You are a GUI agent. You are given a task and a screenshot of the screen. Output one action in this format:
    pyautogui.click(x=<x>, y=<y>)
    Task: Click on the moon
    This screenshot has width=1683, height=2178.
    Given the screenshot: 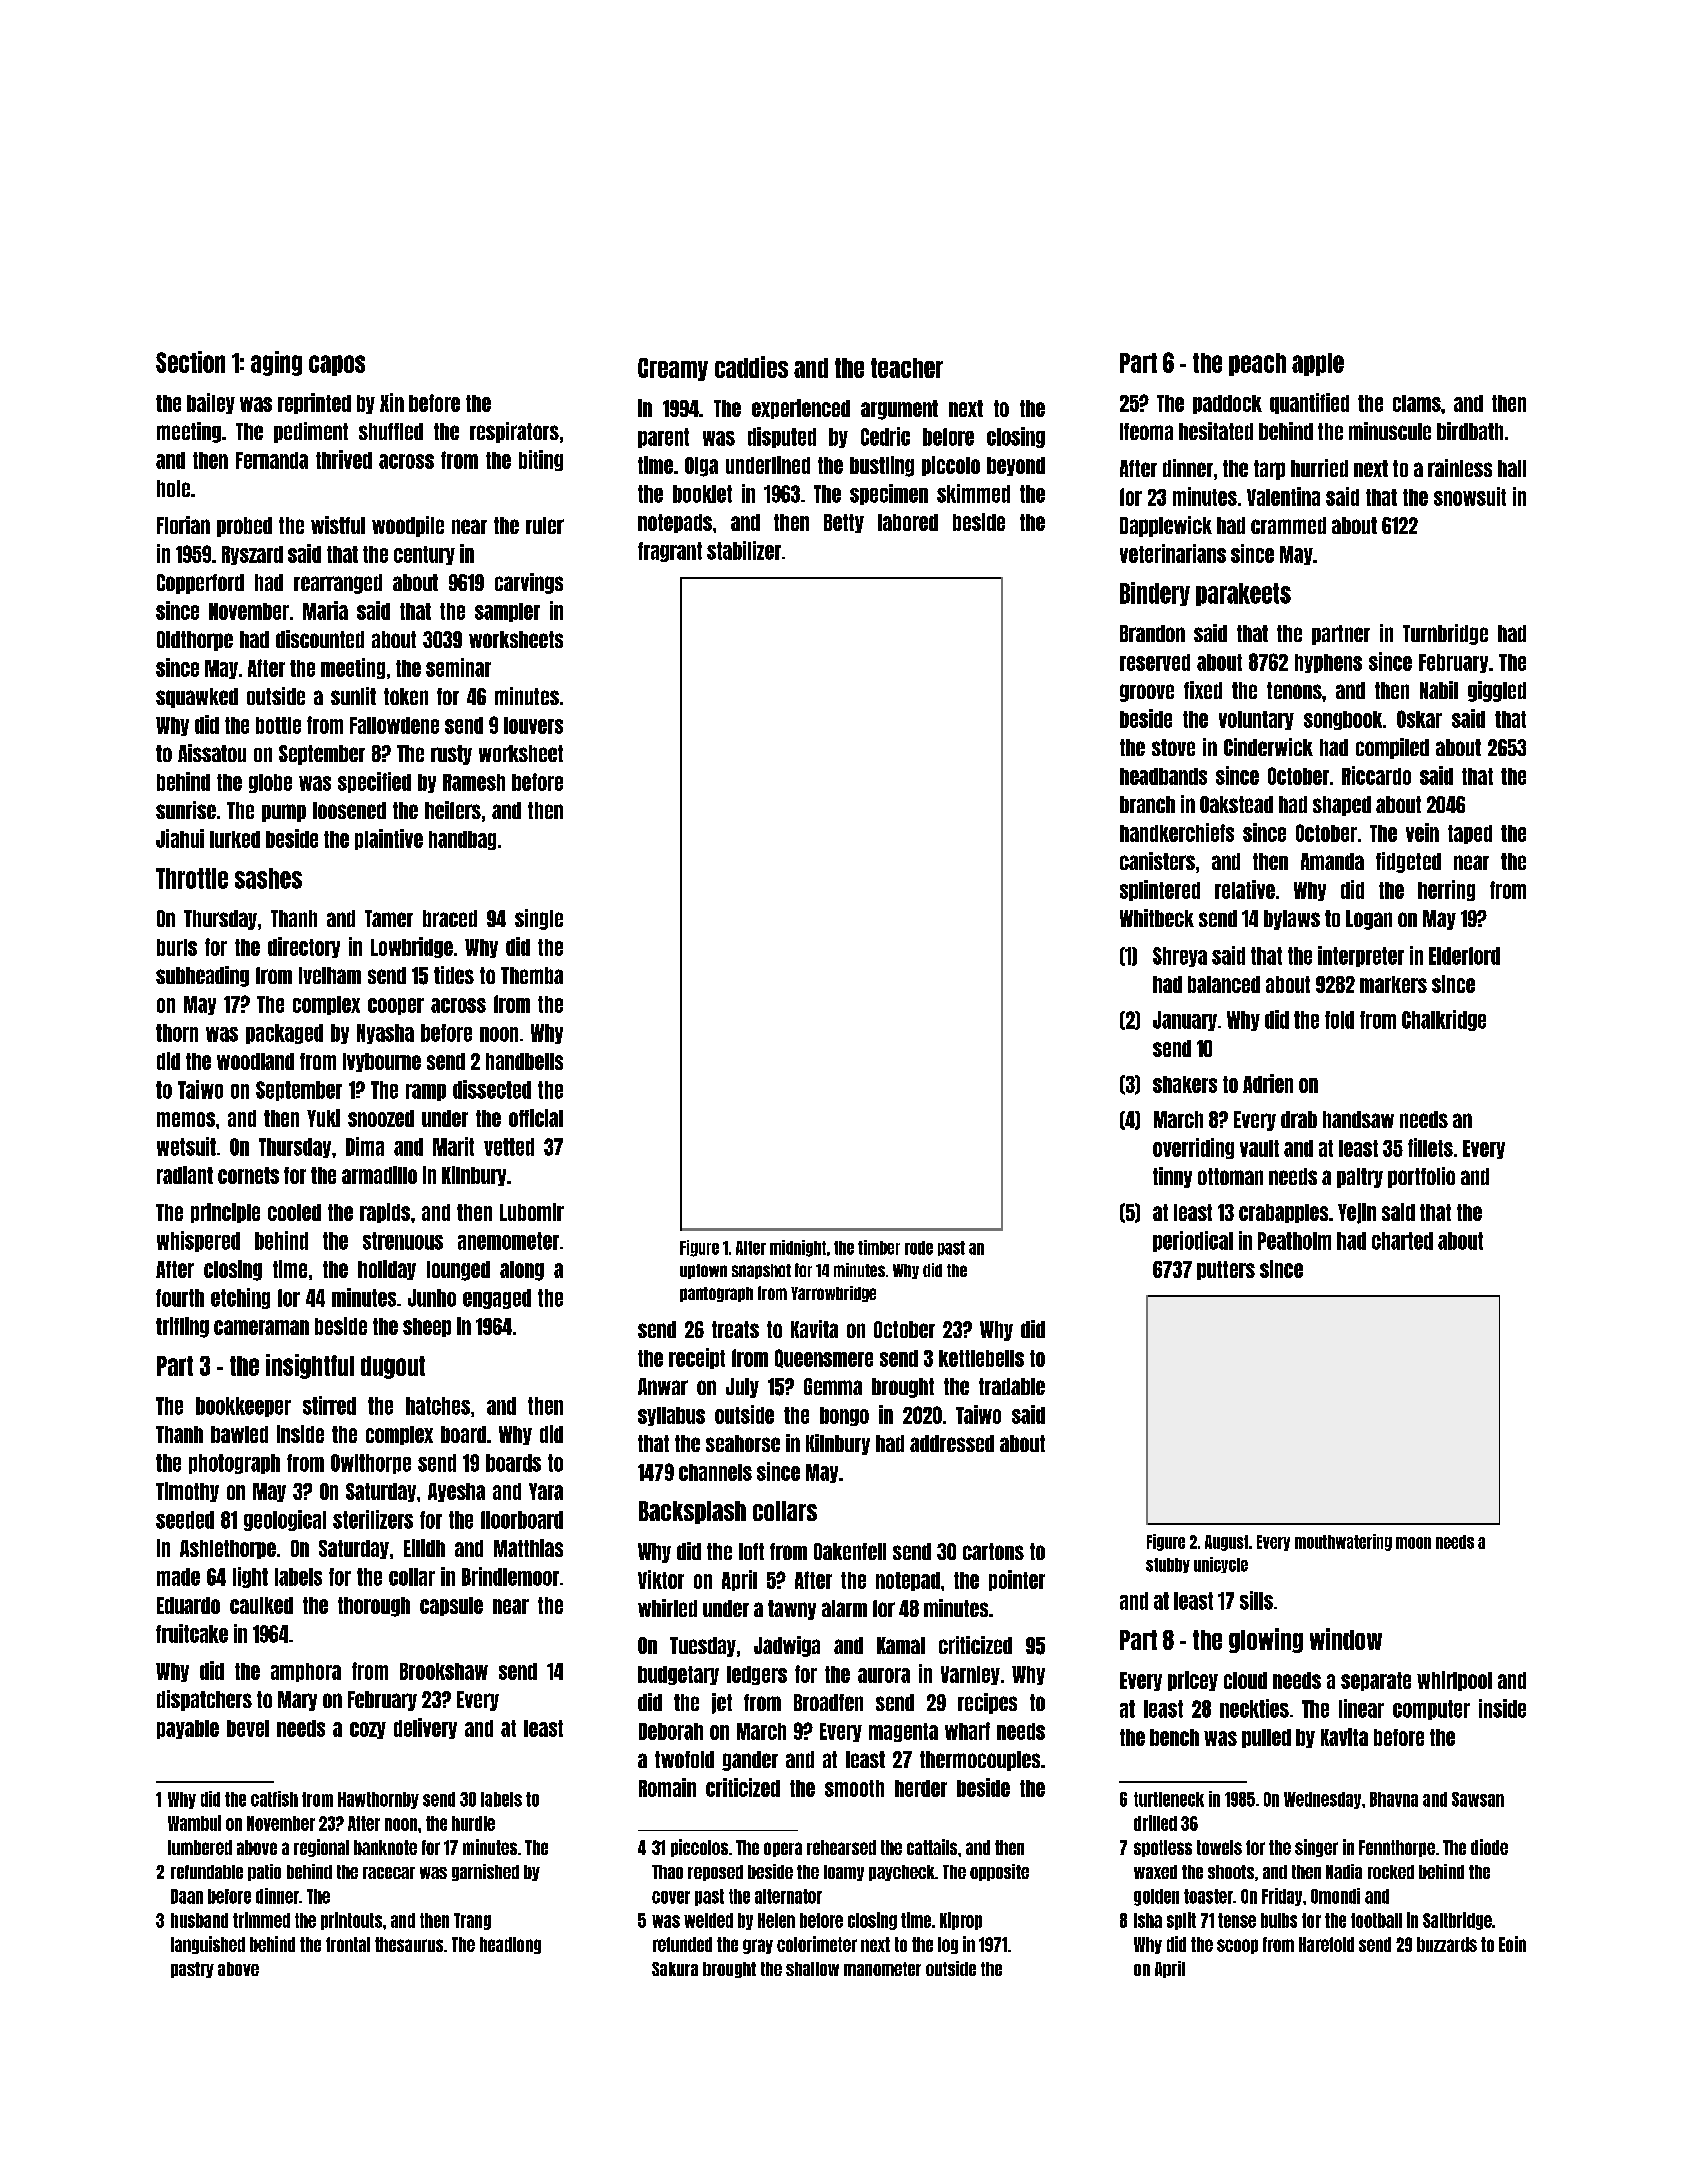 What is the action you would take?
    pyautogui.click(x=1413, y=1543)
